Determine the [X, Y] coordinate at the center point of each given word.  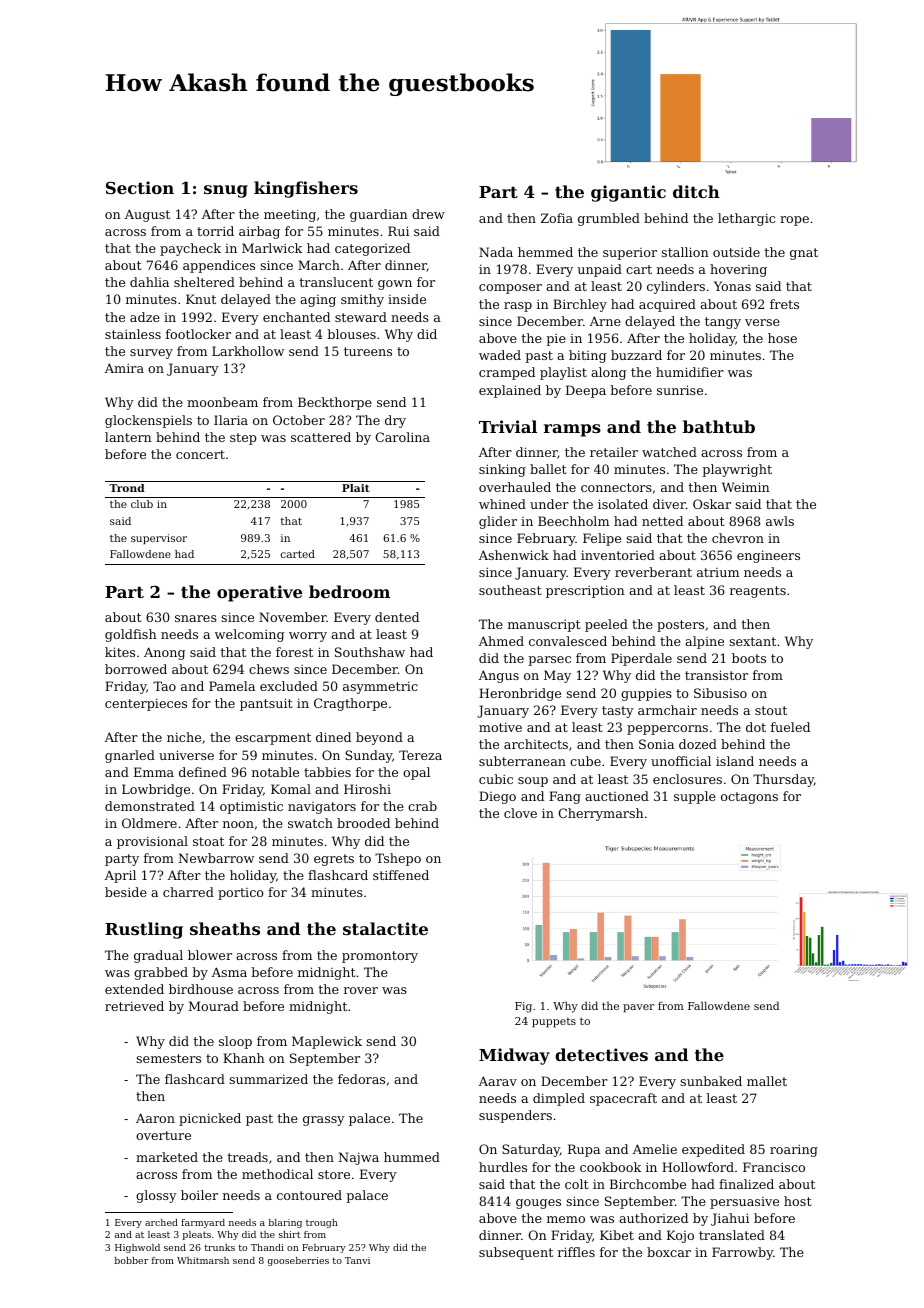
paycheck [190, 249]
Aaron [155, 1118]
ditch [696, 191]
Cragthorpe [350, 704]
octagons [749, 798]
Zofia [557, 218]
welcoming [249, 635]
